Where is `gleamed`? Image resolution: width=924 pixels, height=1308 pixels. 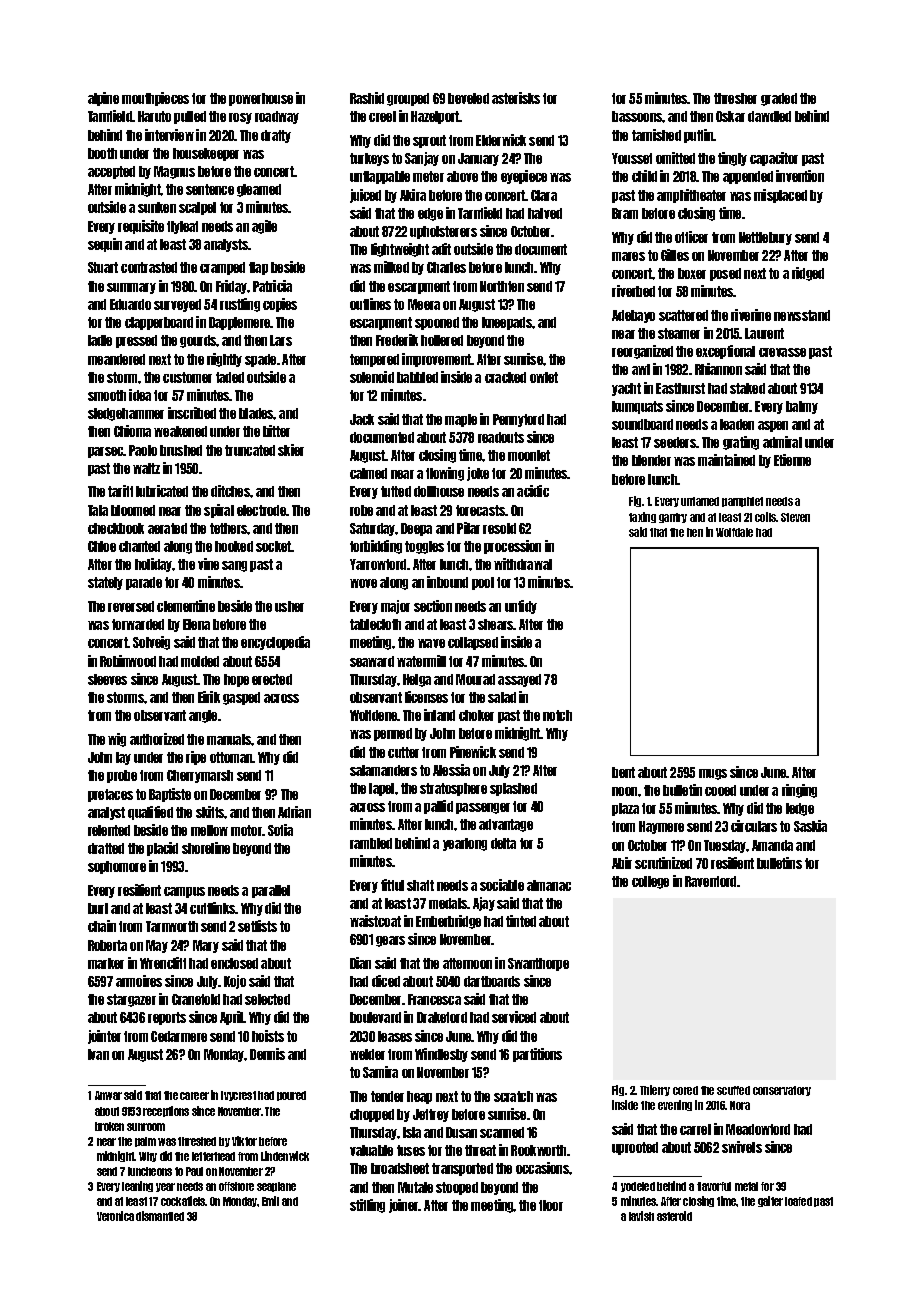 gleamed is located at coordinates (259, 190).
